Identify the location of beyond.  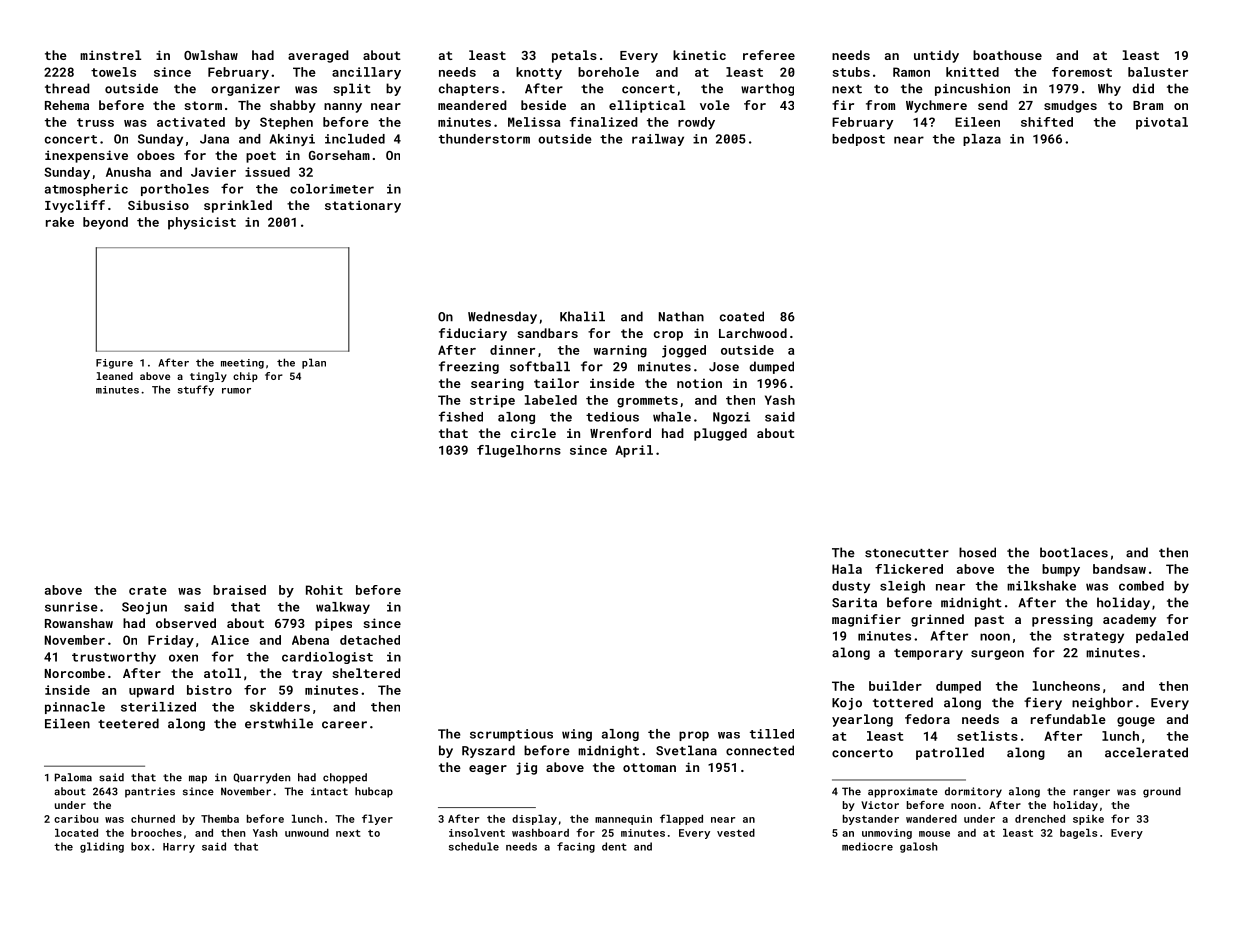
(105, 223).
